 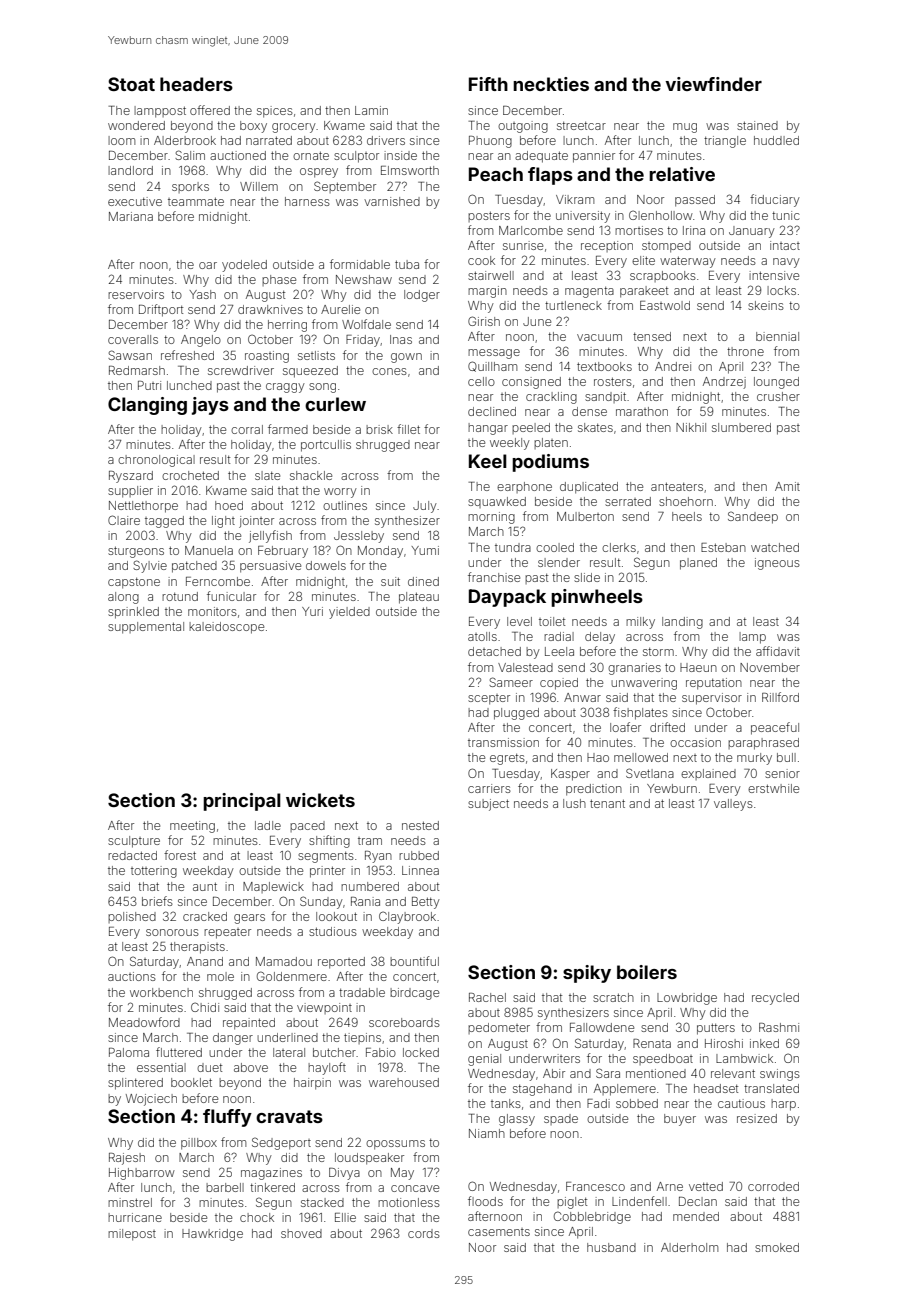 What do you see at coordinates (489, 699) in the screenshot?
I see `scepter` at bounding box center [489, 699].
